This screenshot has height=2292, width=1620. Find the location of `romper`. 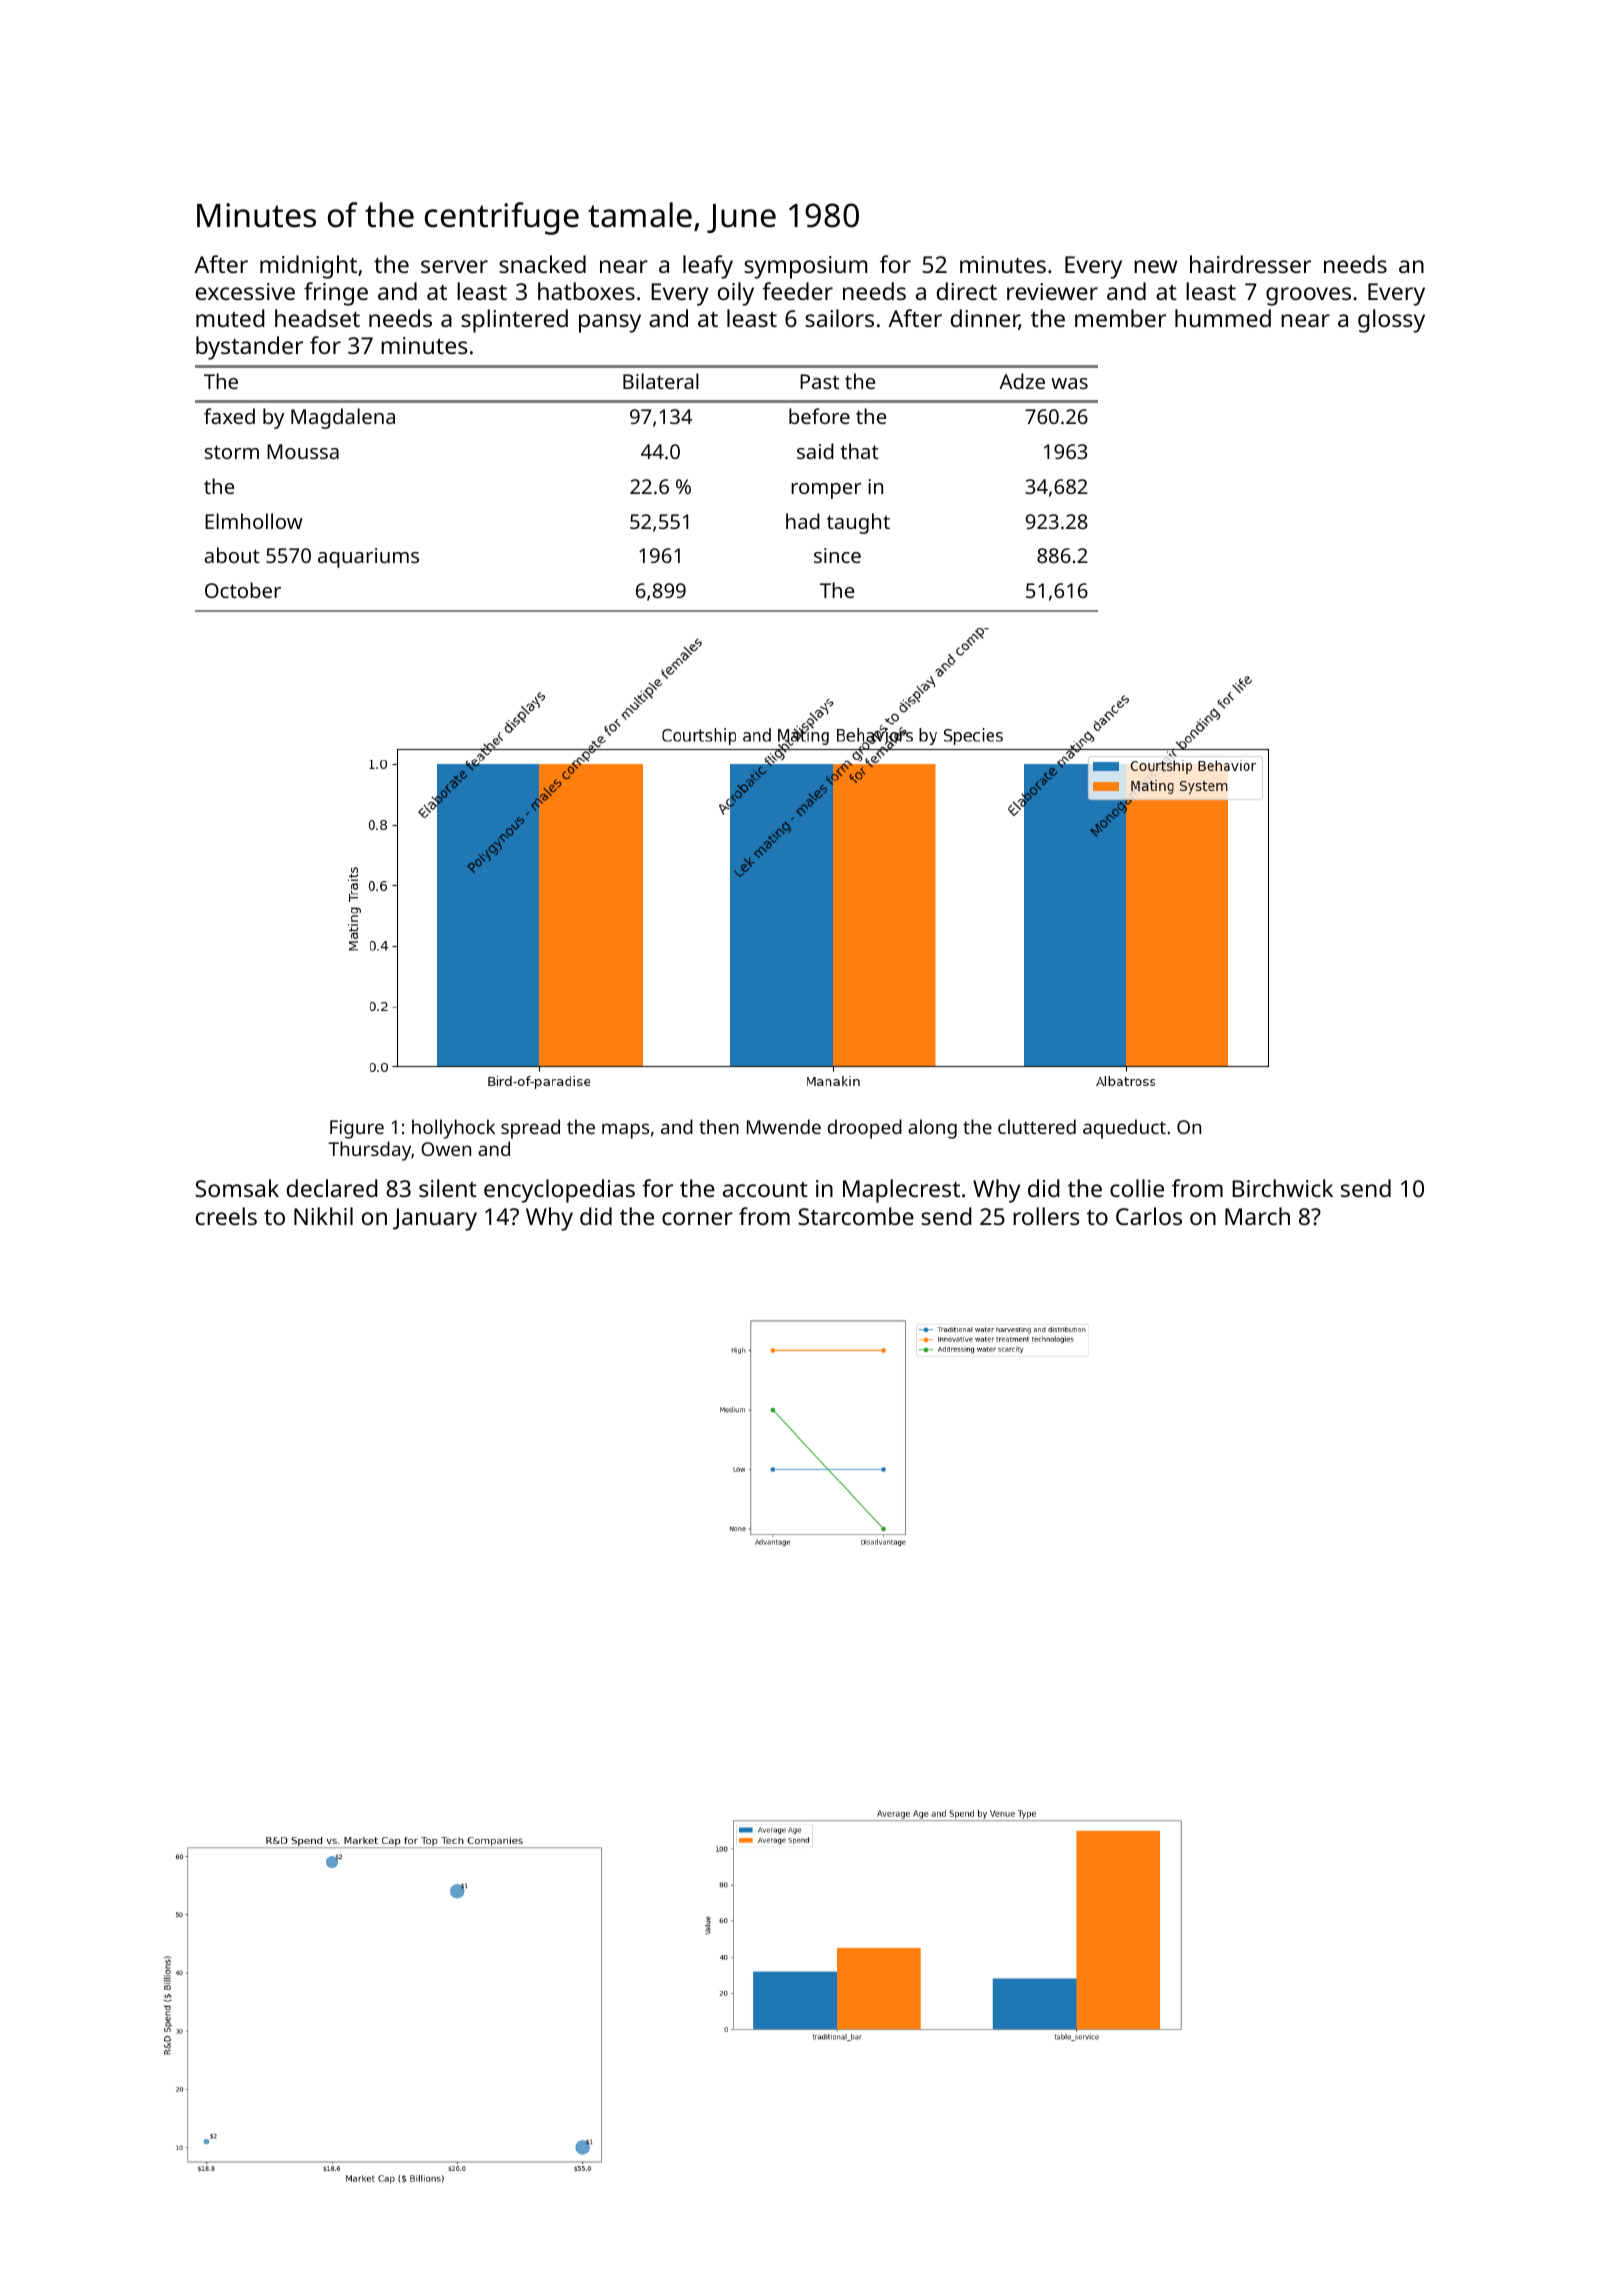

romper is located at coordinates (826, 491).
